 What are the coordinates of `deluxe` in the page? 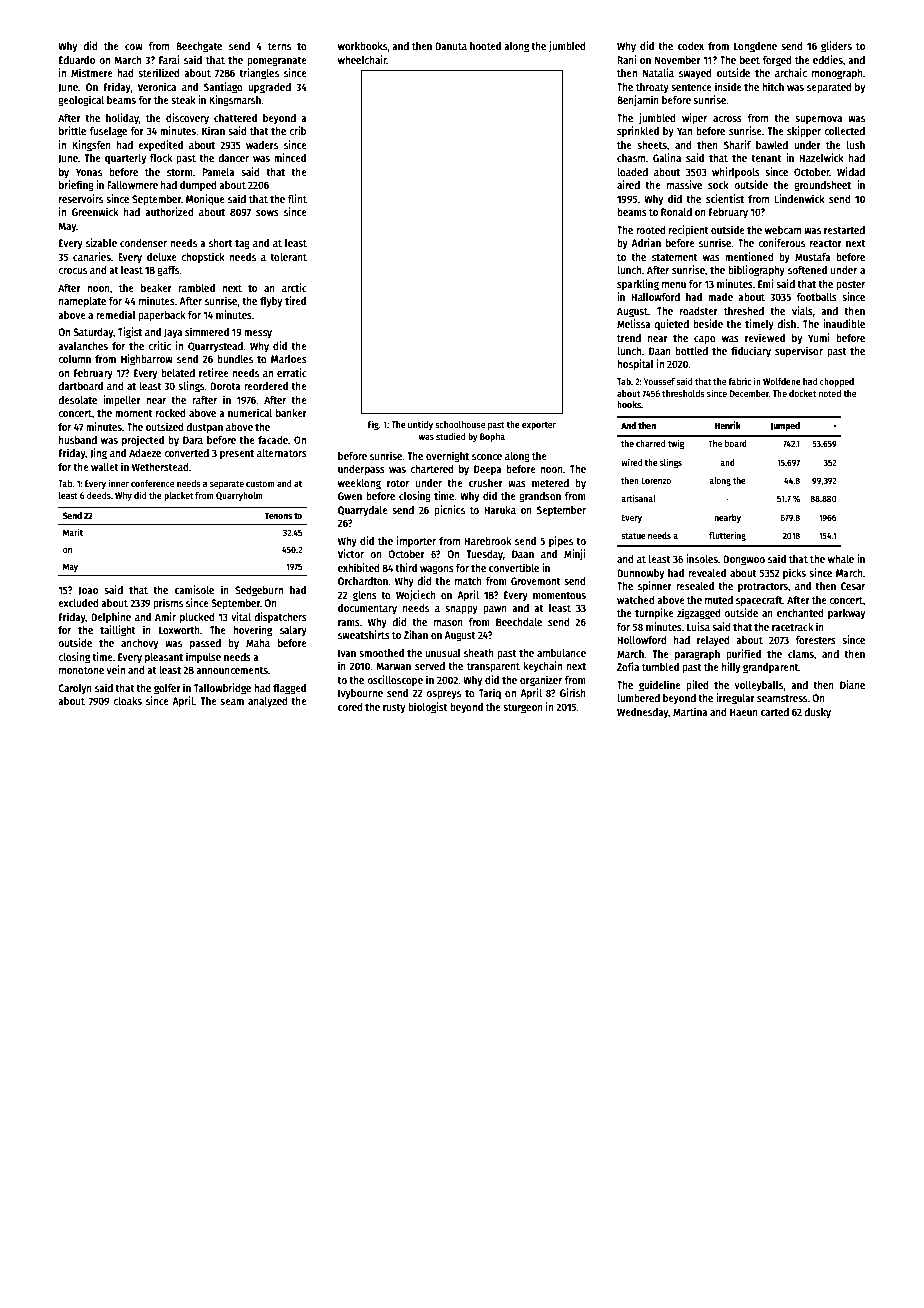 It's located at (162, 257).
